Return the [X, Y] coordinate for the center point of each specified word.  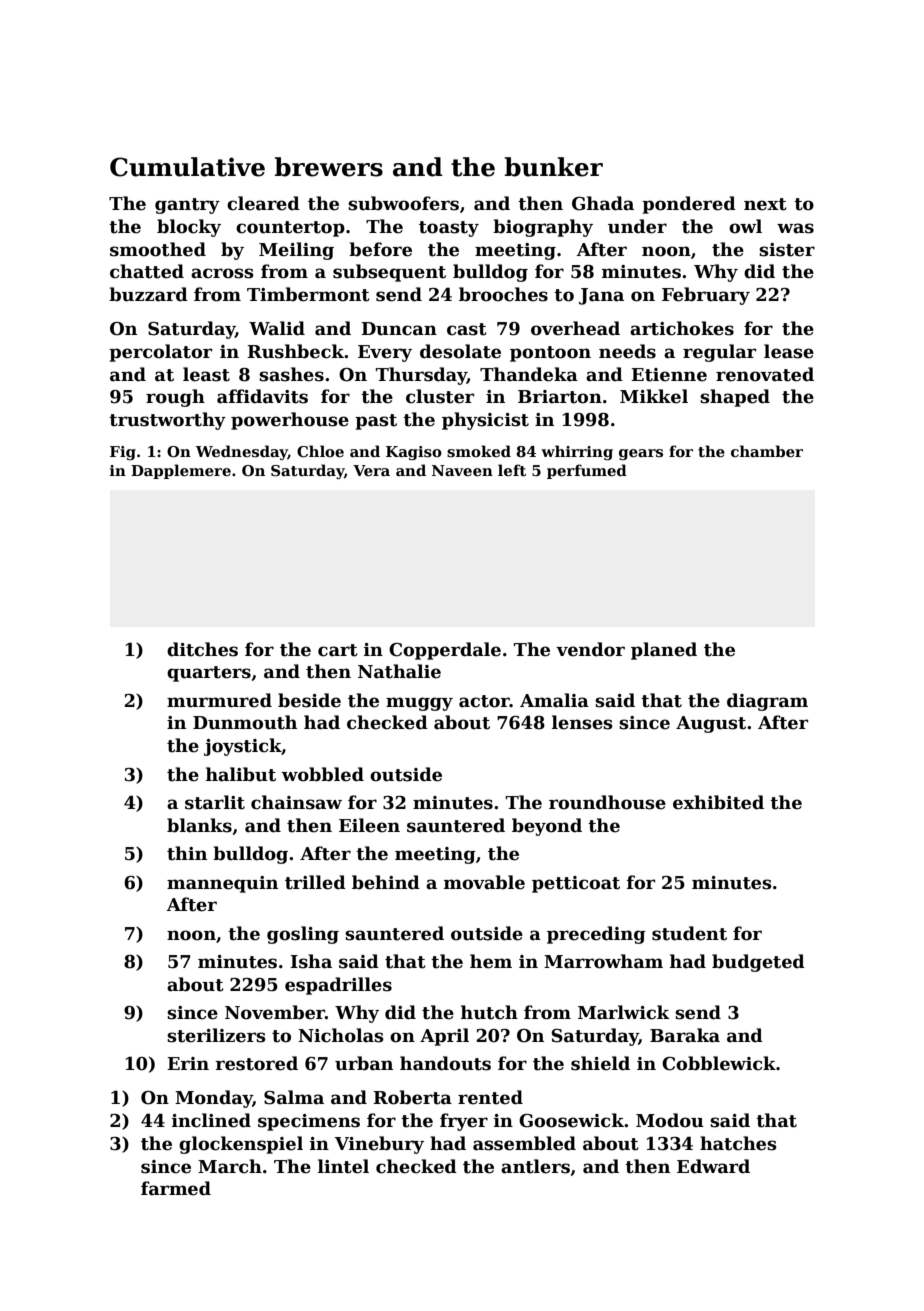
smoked [479, 451]
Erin [188, 1063]
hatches [738, 1143]
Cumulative [187, 167]
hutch [489, 1012]
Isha [311, 961]
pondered [689, 205]
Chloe [320, 451]
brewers [329, 167]
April [444, 1037]
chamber [767, 451]
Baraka [685, 1035]
